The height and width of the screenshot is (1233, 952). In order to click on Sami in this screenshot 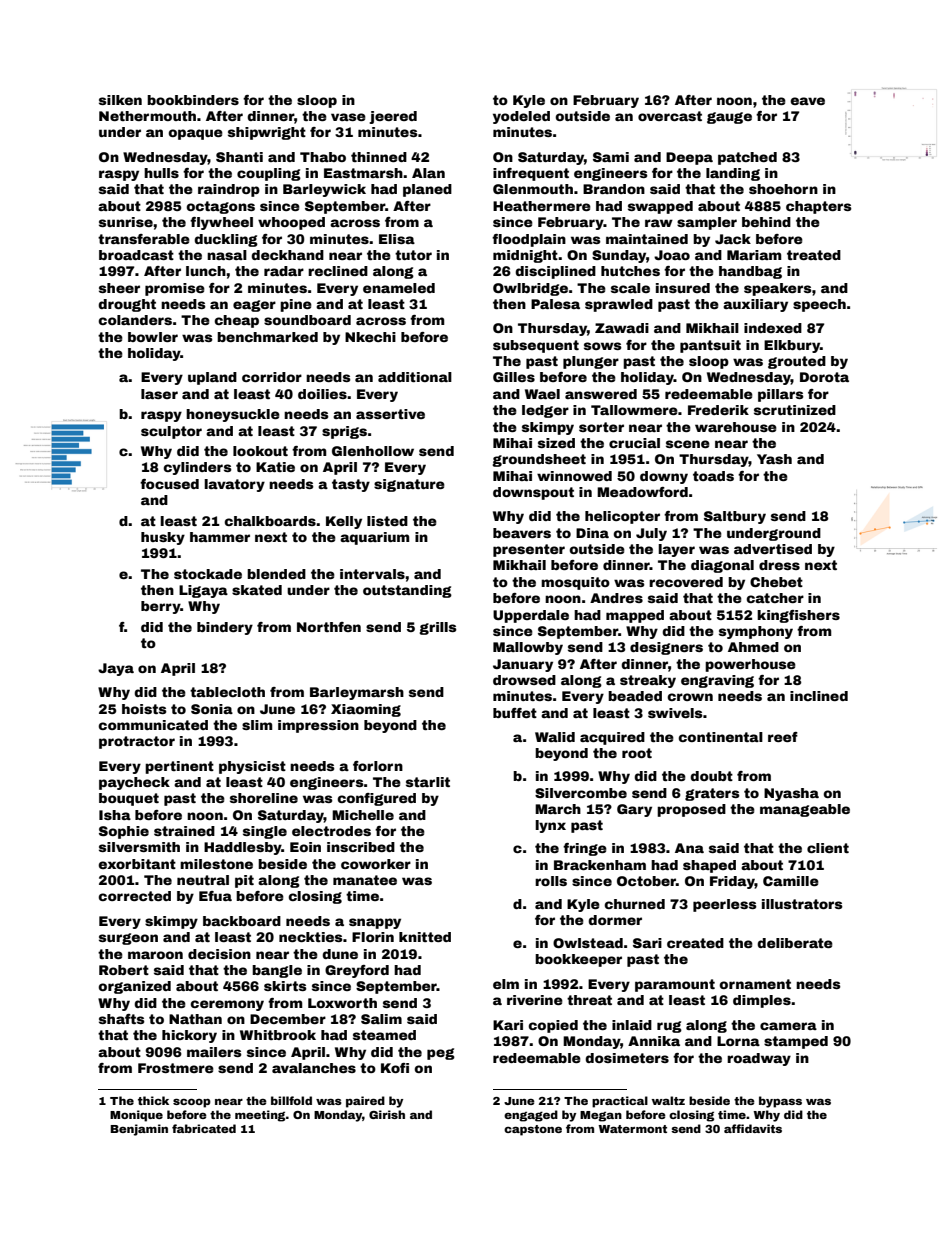, I will do `click(611, 157)`.
